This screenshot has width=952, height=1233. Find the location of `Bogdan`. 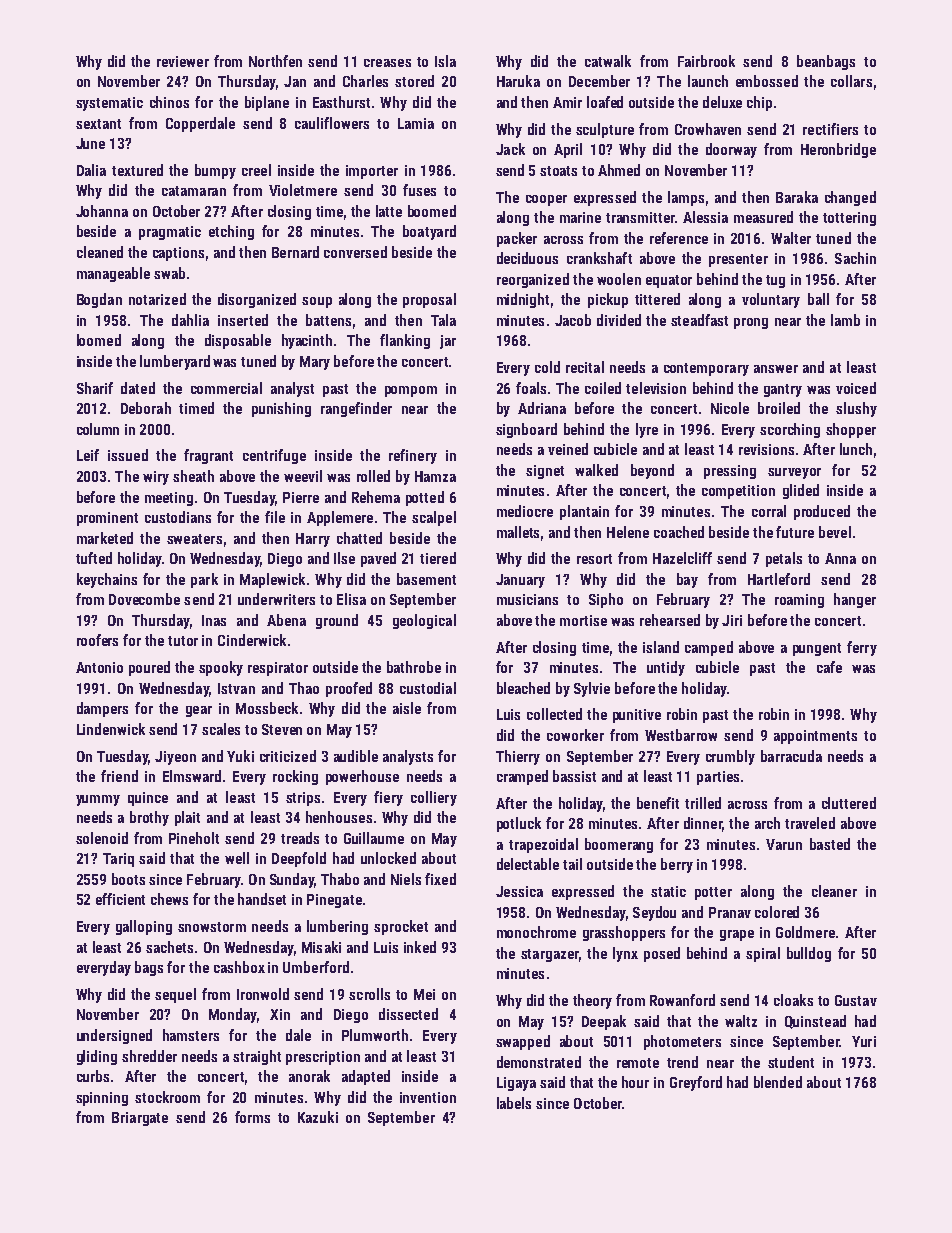

Bogdan is located at coordinates (99, 300).
